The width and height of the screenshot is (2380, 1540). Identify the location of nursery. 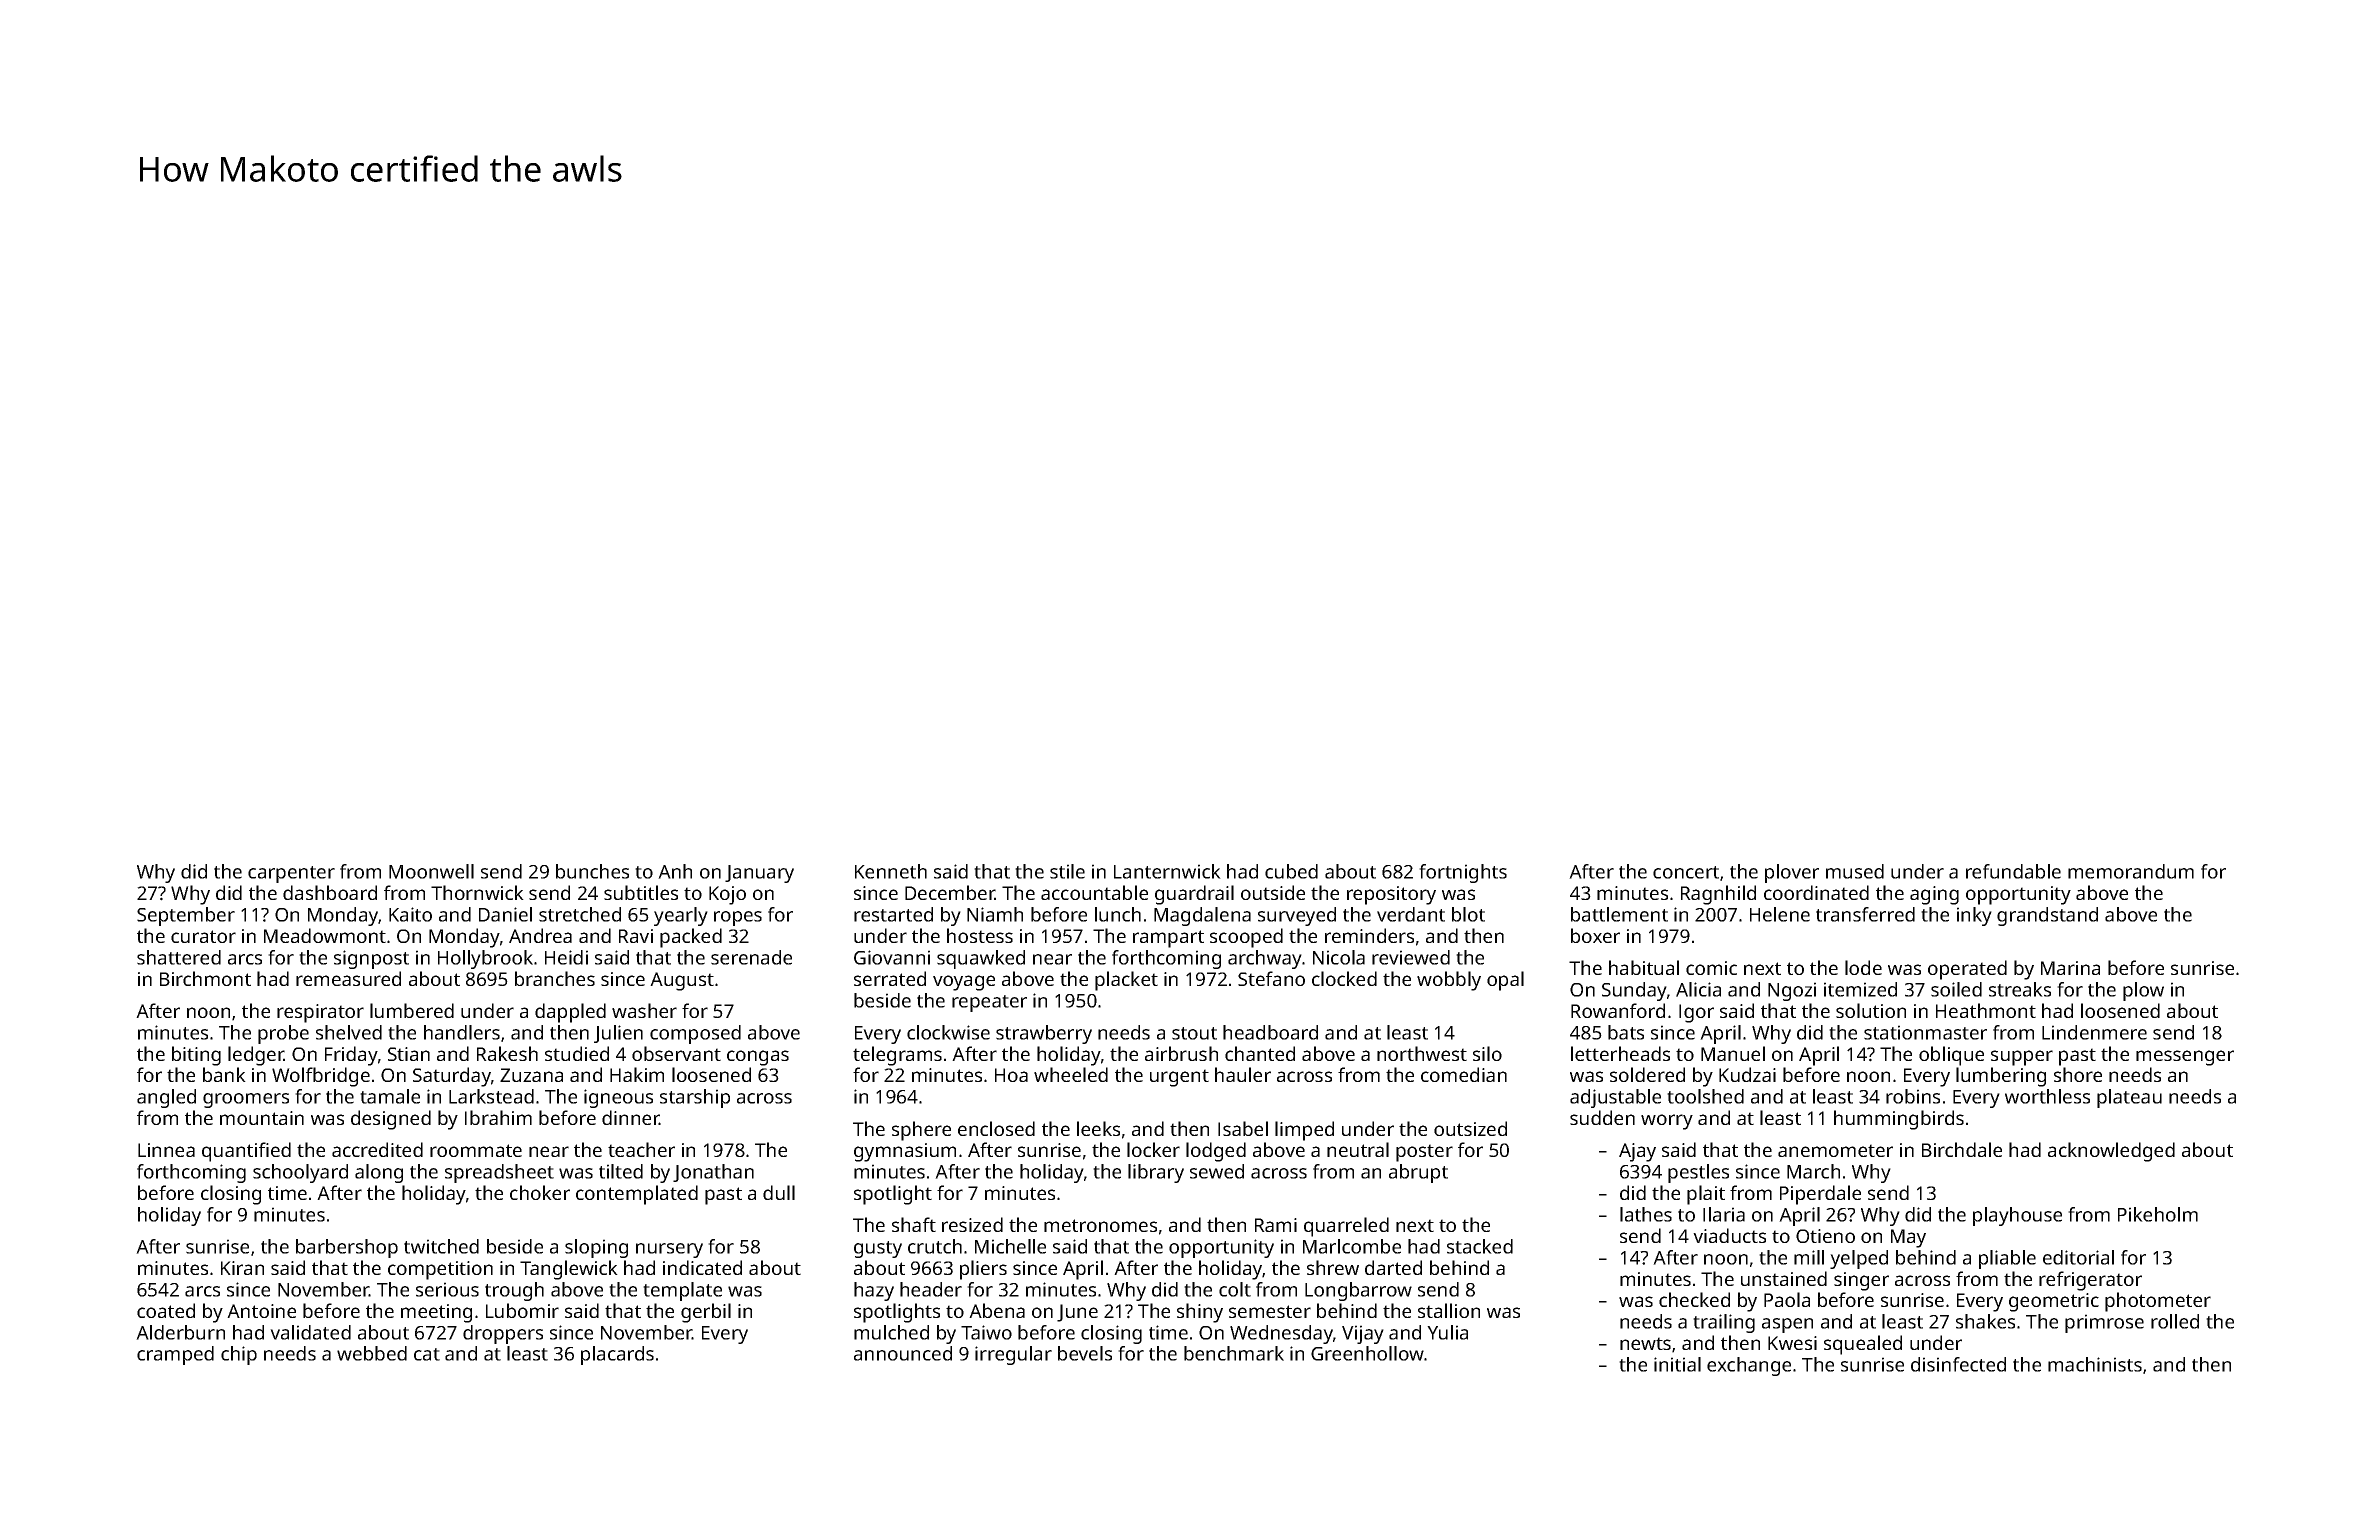
(669, 1250).
